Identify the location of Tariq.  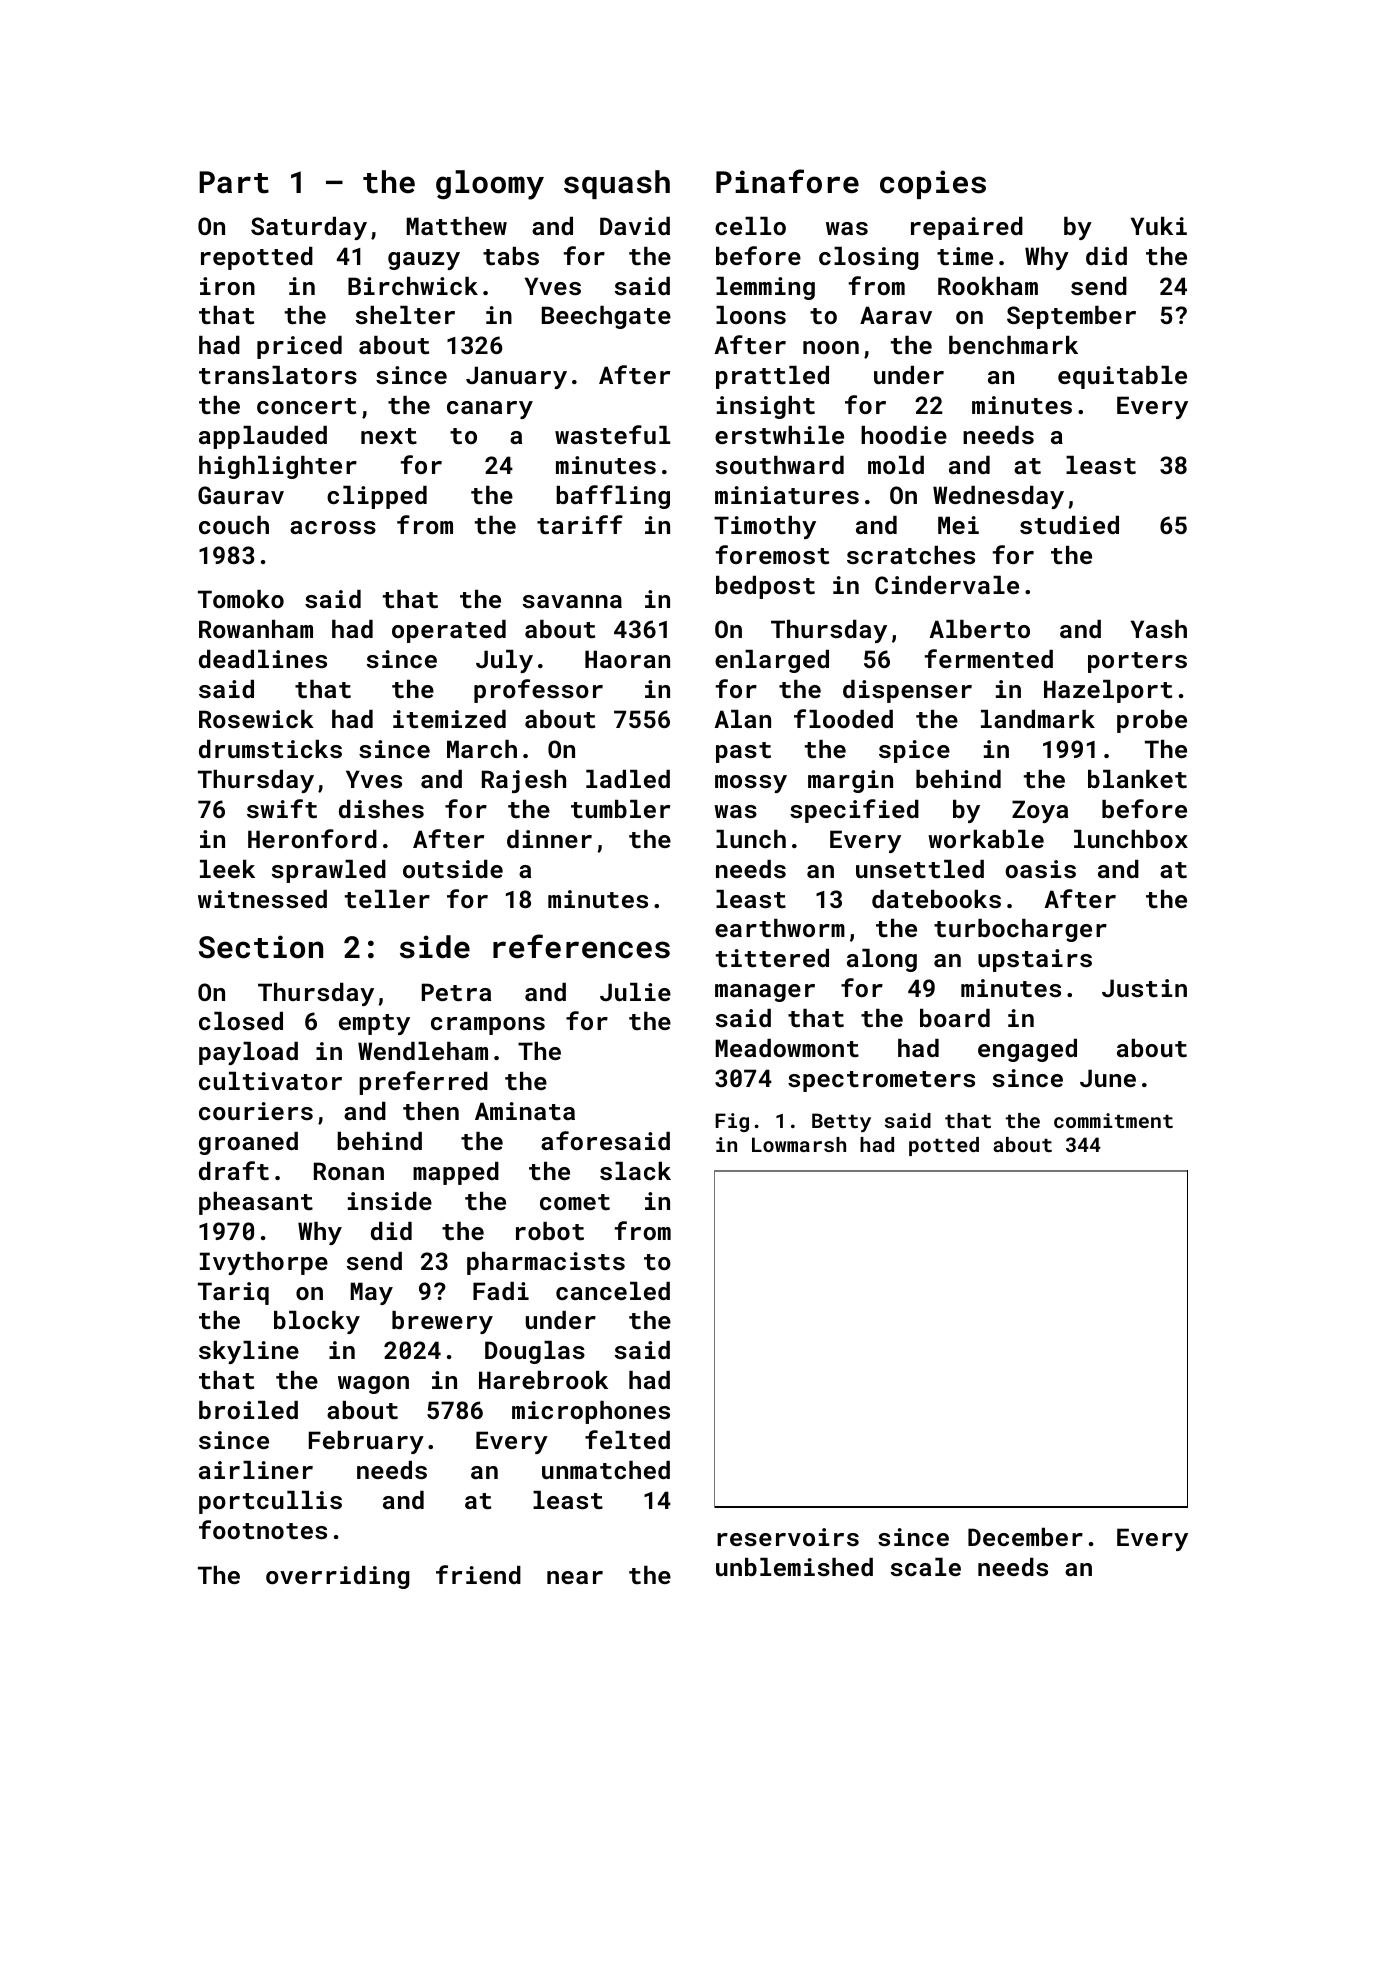
(233, 1293).
